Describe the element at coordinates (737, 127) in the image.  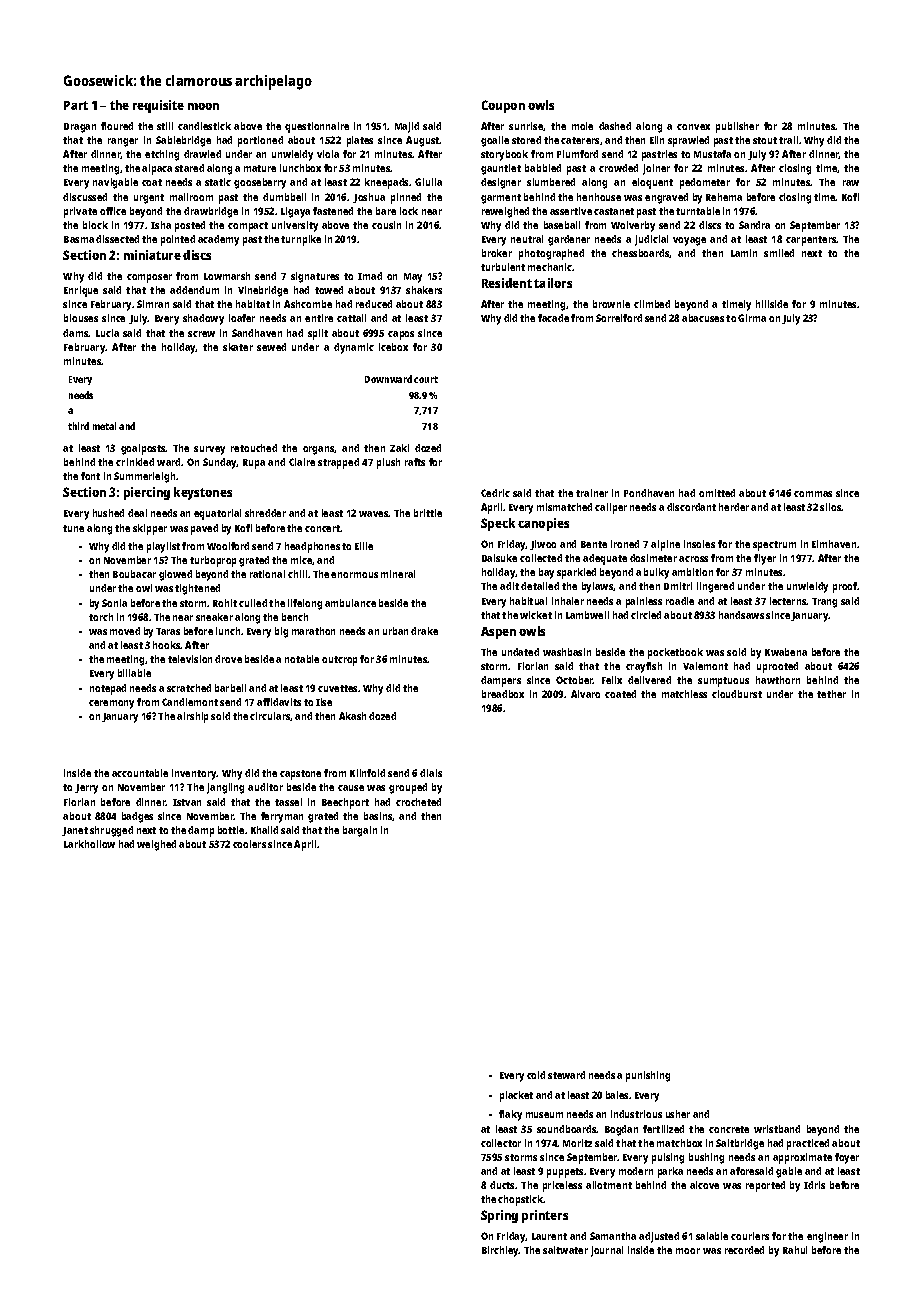
I see `publisher` at that location.
